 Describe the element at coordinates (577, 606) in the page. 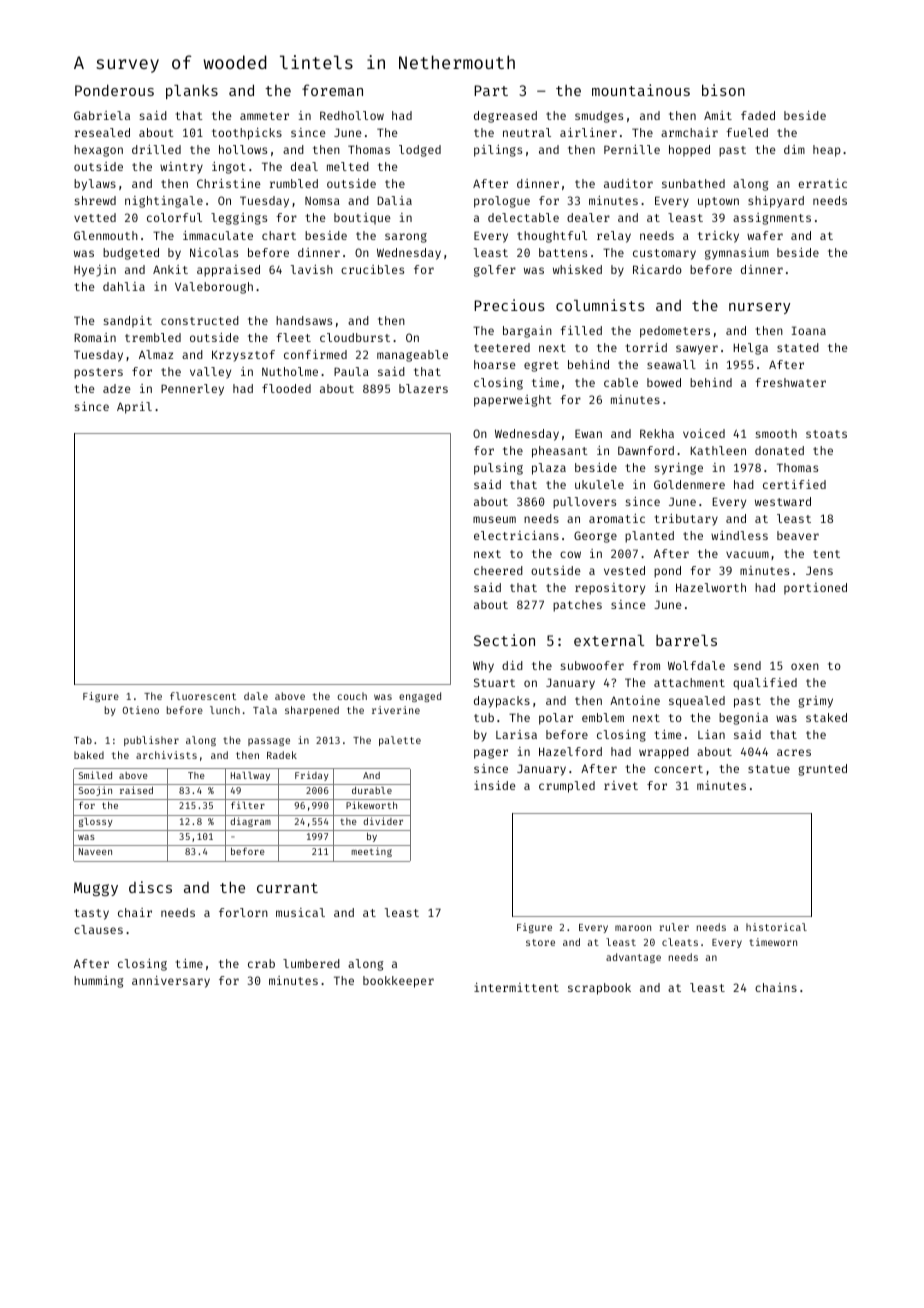

I see `patches` at that location.
